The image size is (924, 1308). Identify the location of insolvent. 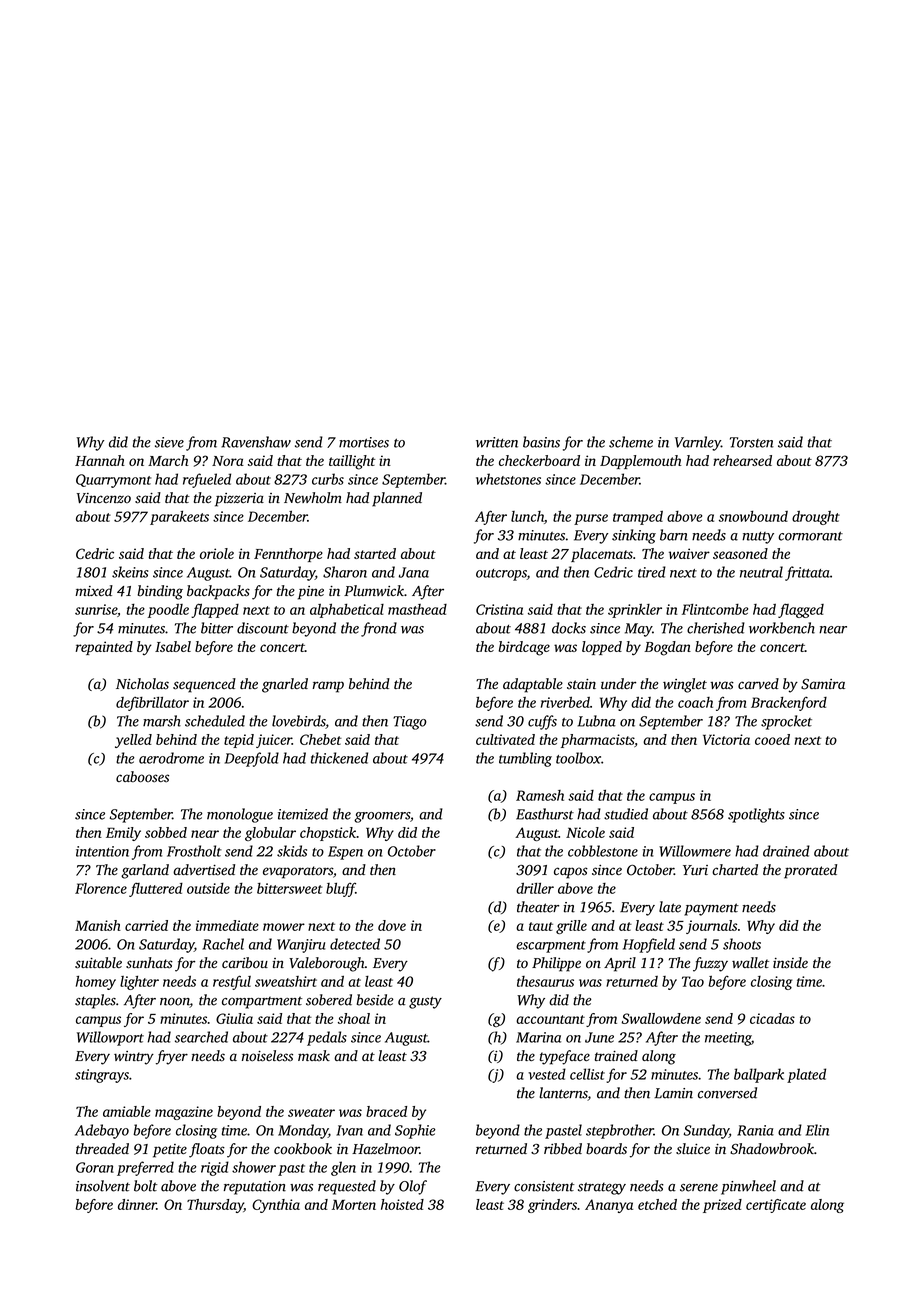
(103, 1186).
